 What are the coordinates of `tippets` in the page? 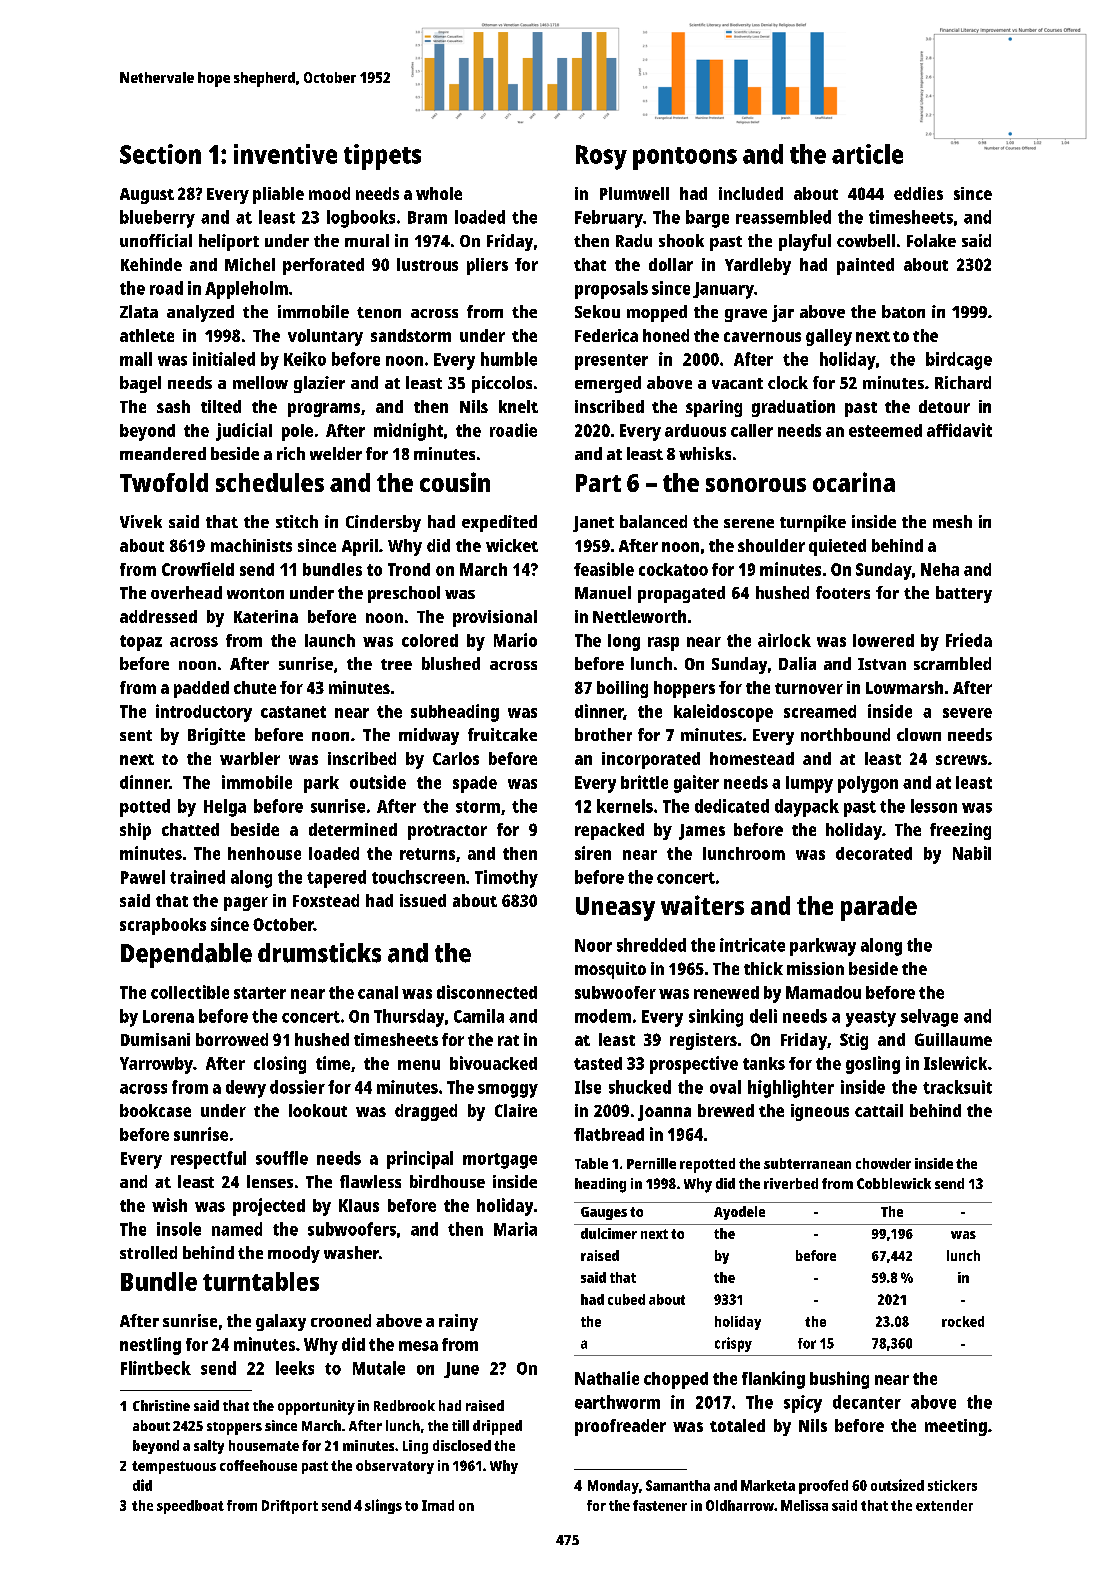 It's located at (382, 157).
